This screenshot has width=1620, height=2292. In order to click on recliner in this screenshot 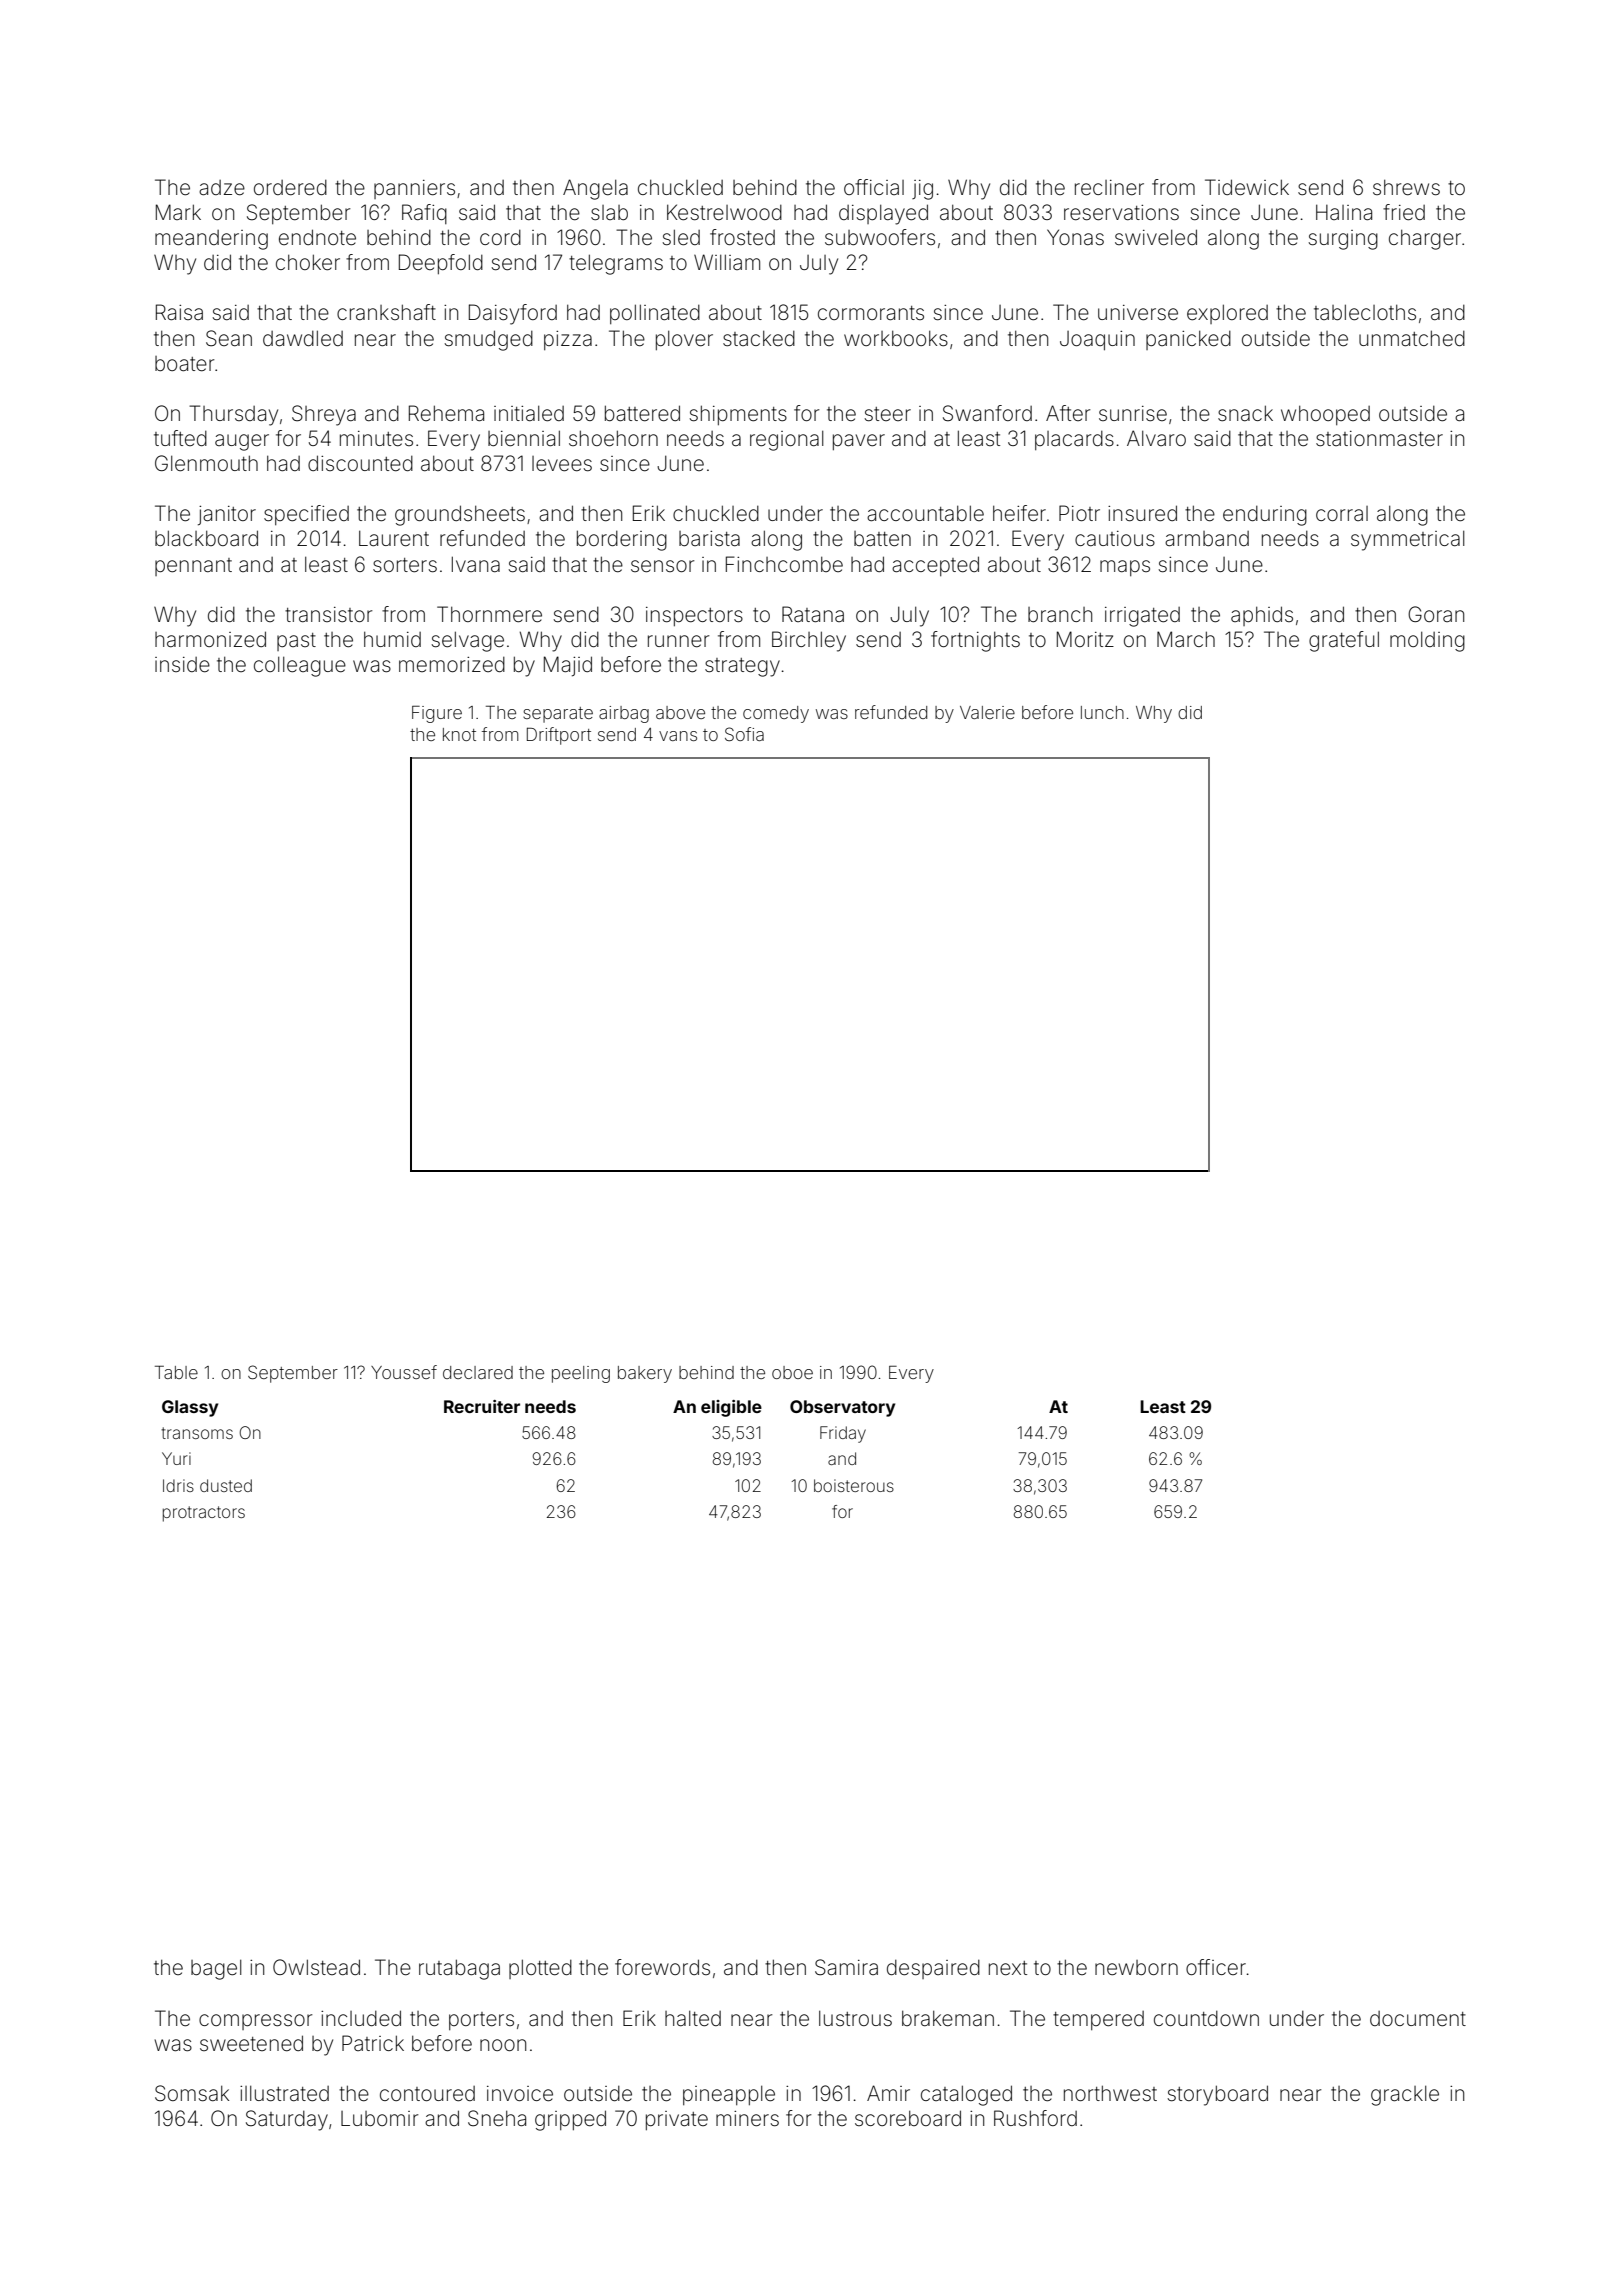, I will do `click(1109, 188)`.
